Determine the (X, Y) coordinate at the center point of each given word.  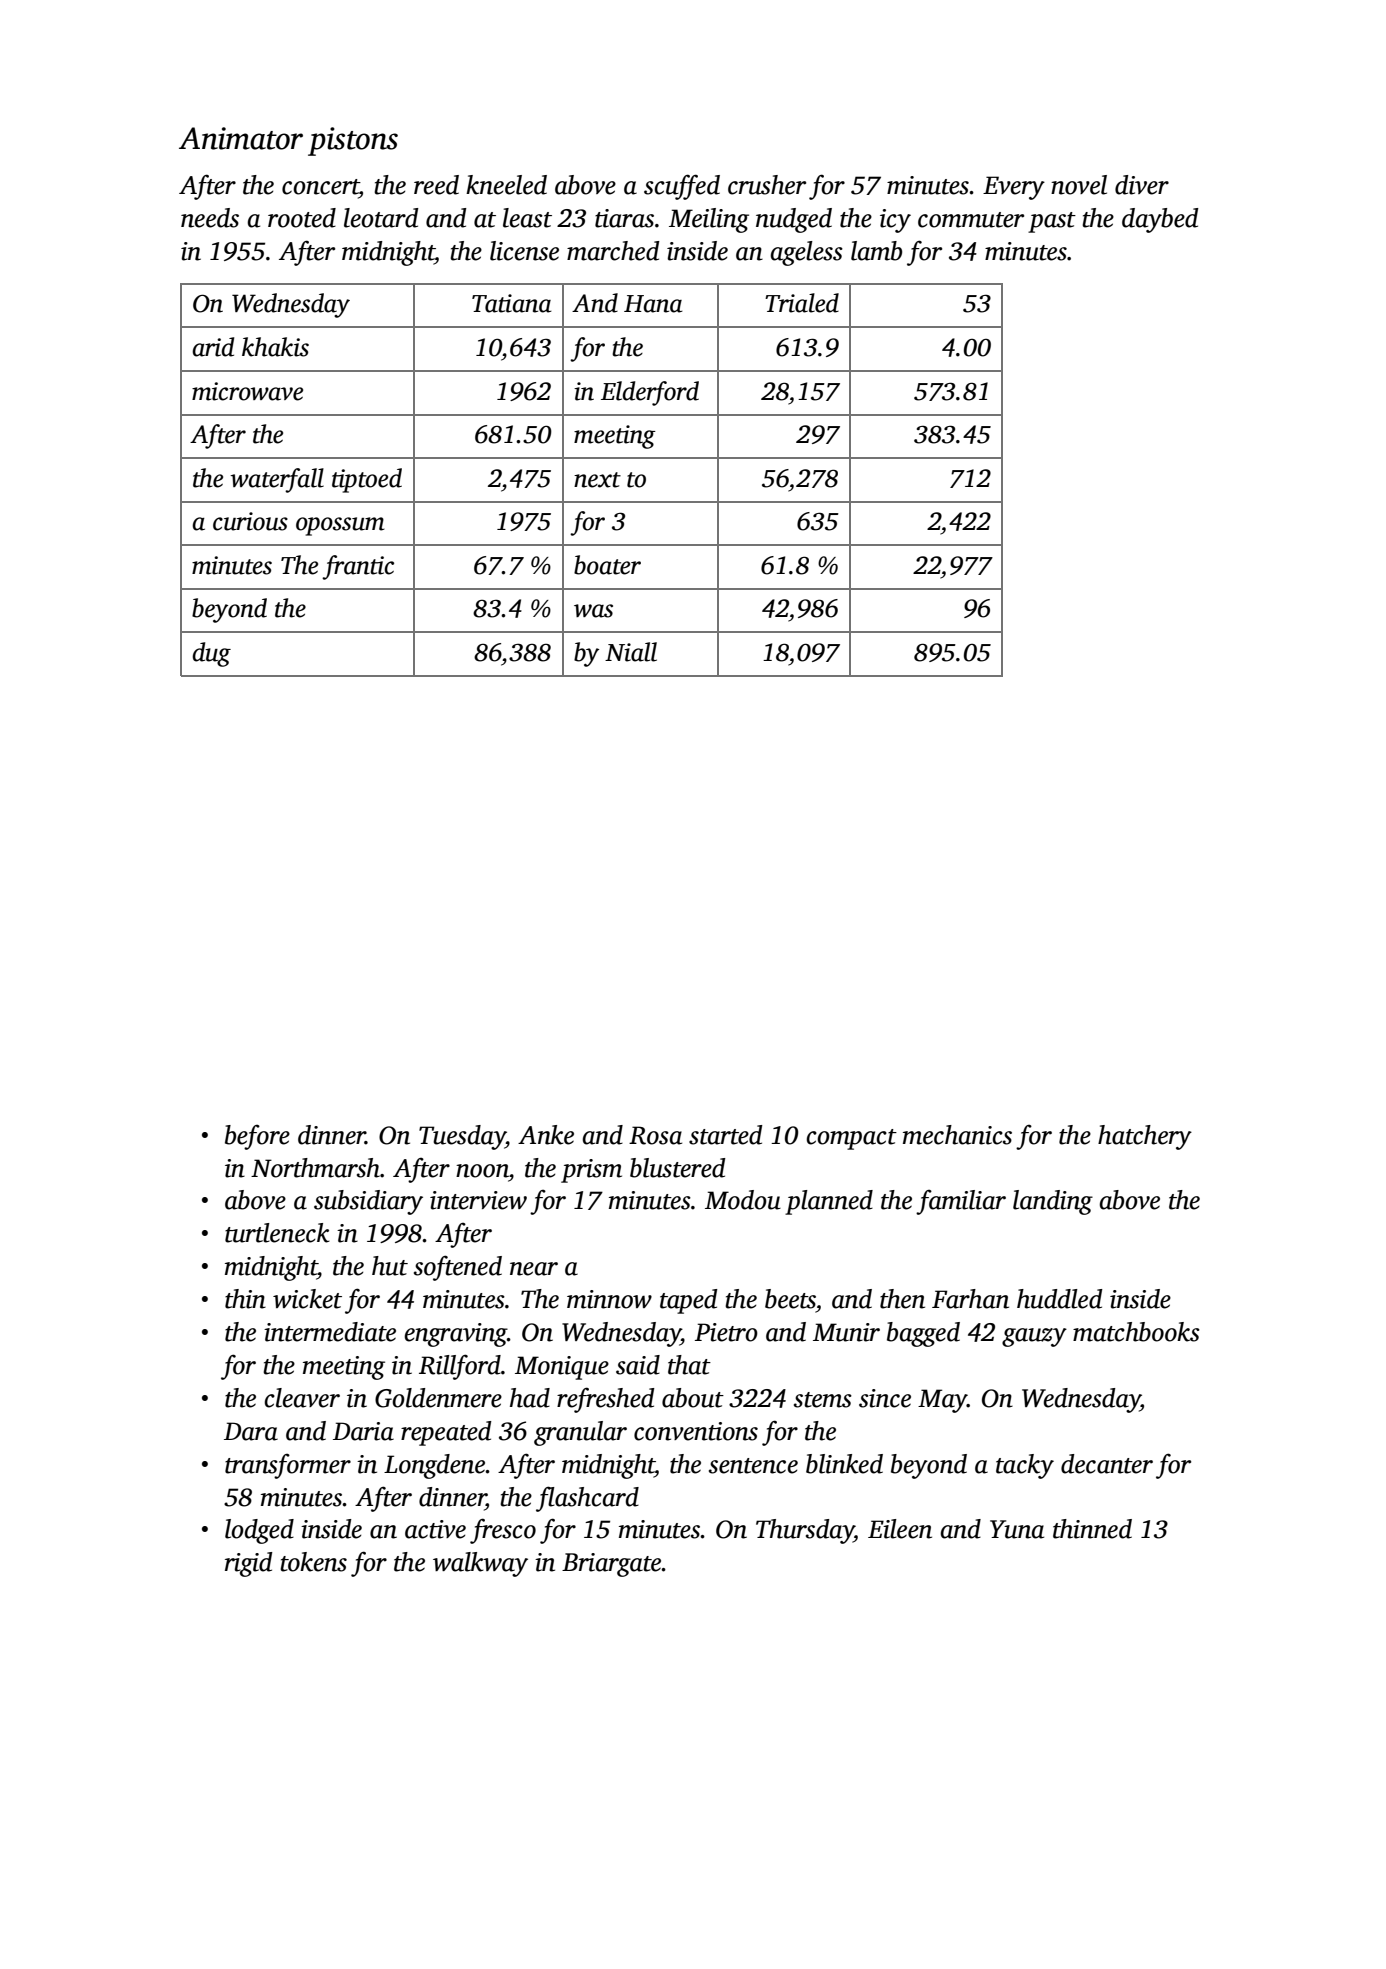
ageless (807, 253)
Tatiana (512, 303)
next (597, 480)
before (257, 1137)
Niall (631, 652)
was (593, 611)
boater (607, 565)
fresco (503, 1531)
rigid (248, 1564)
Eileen (900, 1529)
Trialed (802, 303)
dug (211, 654)
